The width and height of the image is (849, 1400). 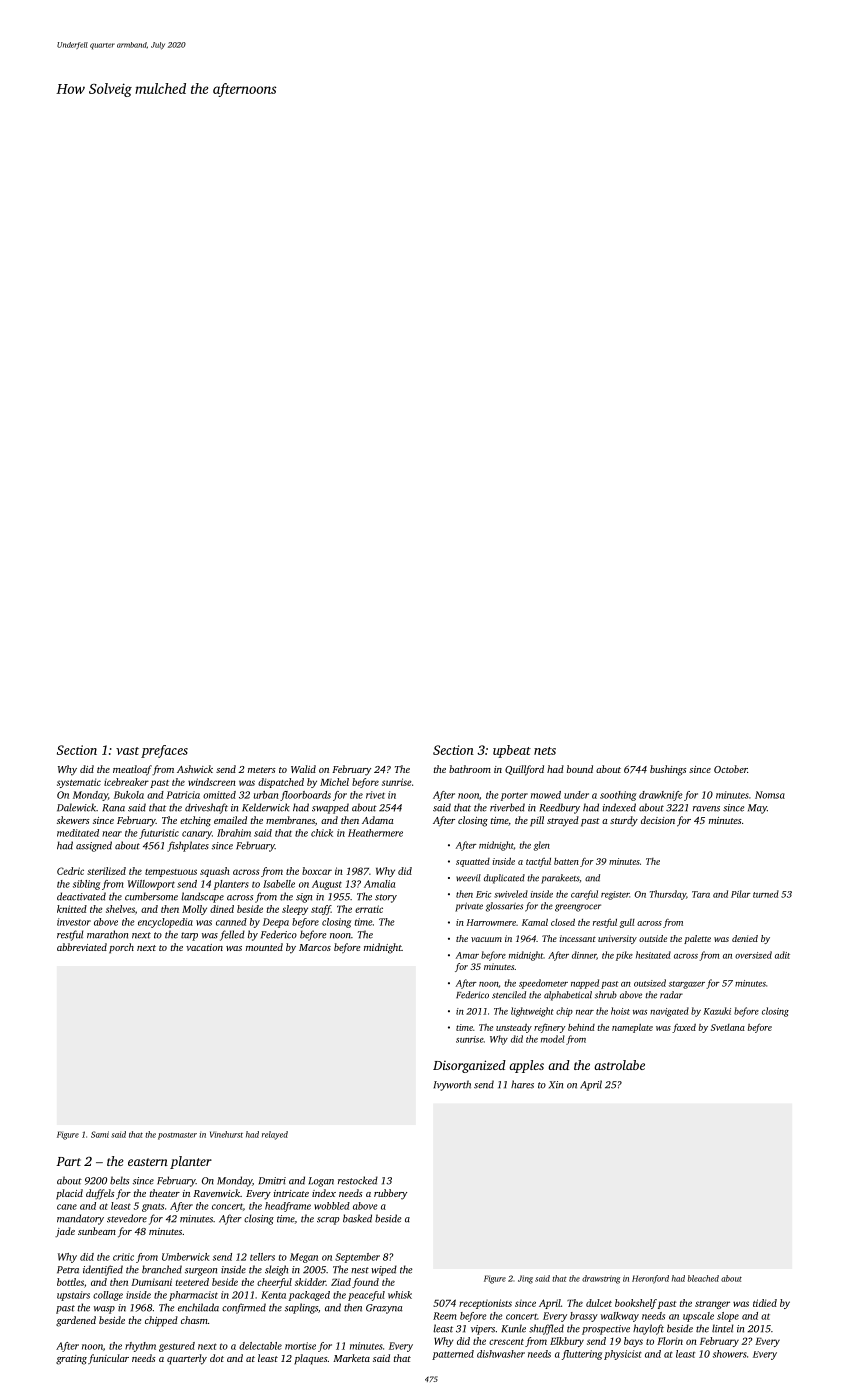 What do you see at coordinates (619, 1065) in the image?
I see `astrolabe` at bounding box center [619, 1065].
